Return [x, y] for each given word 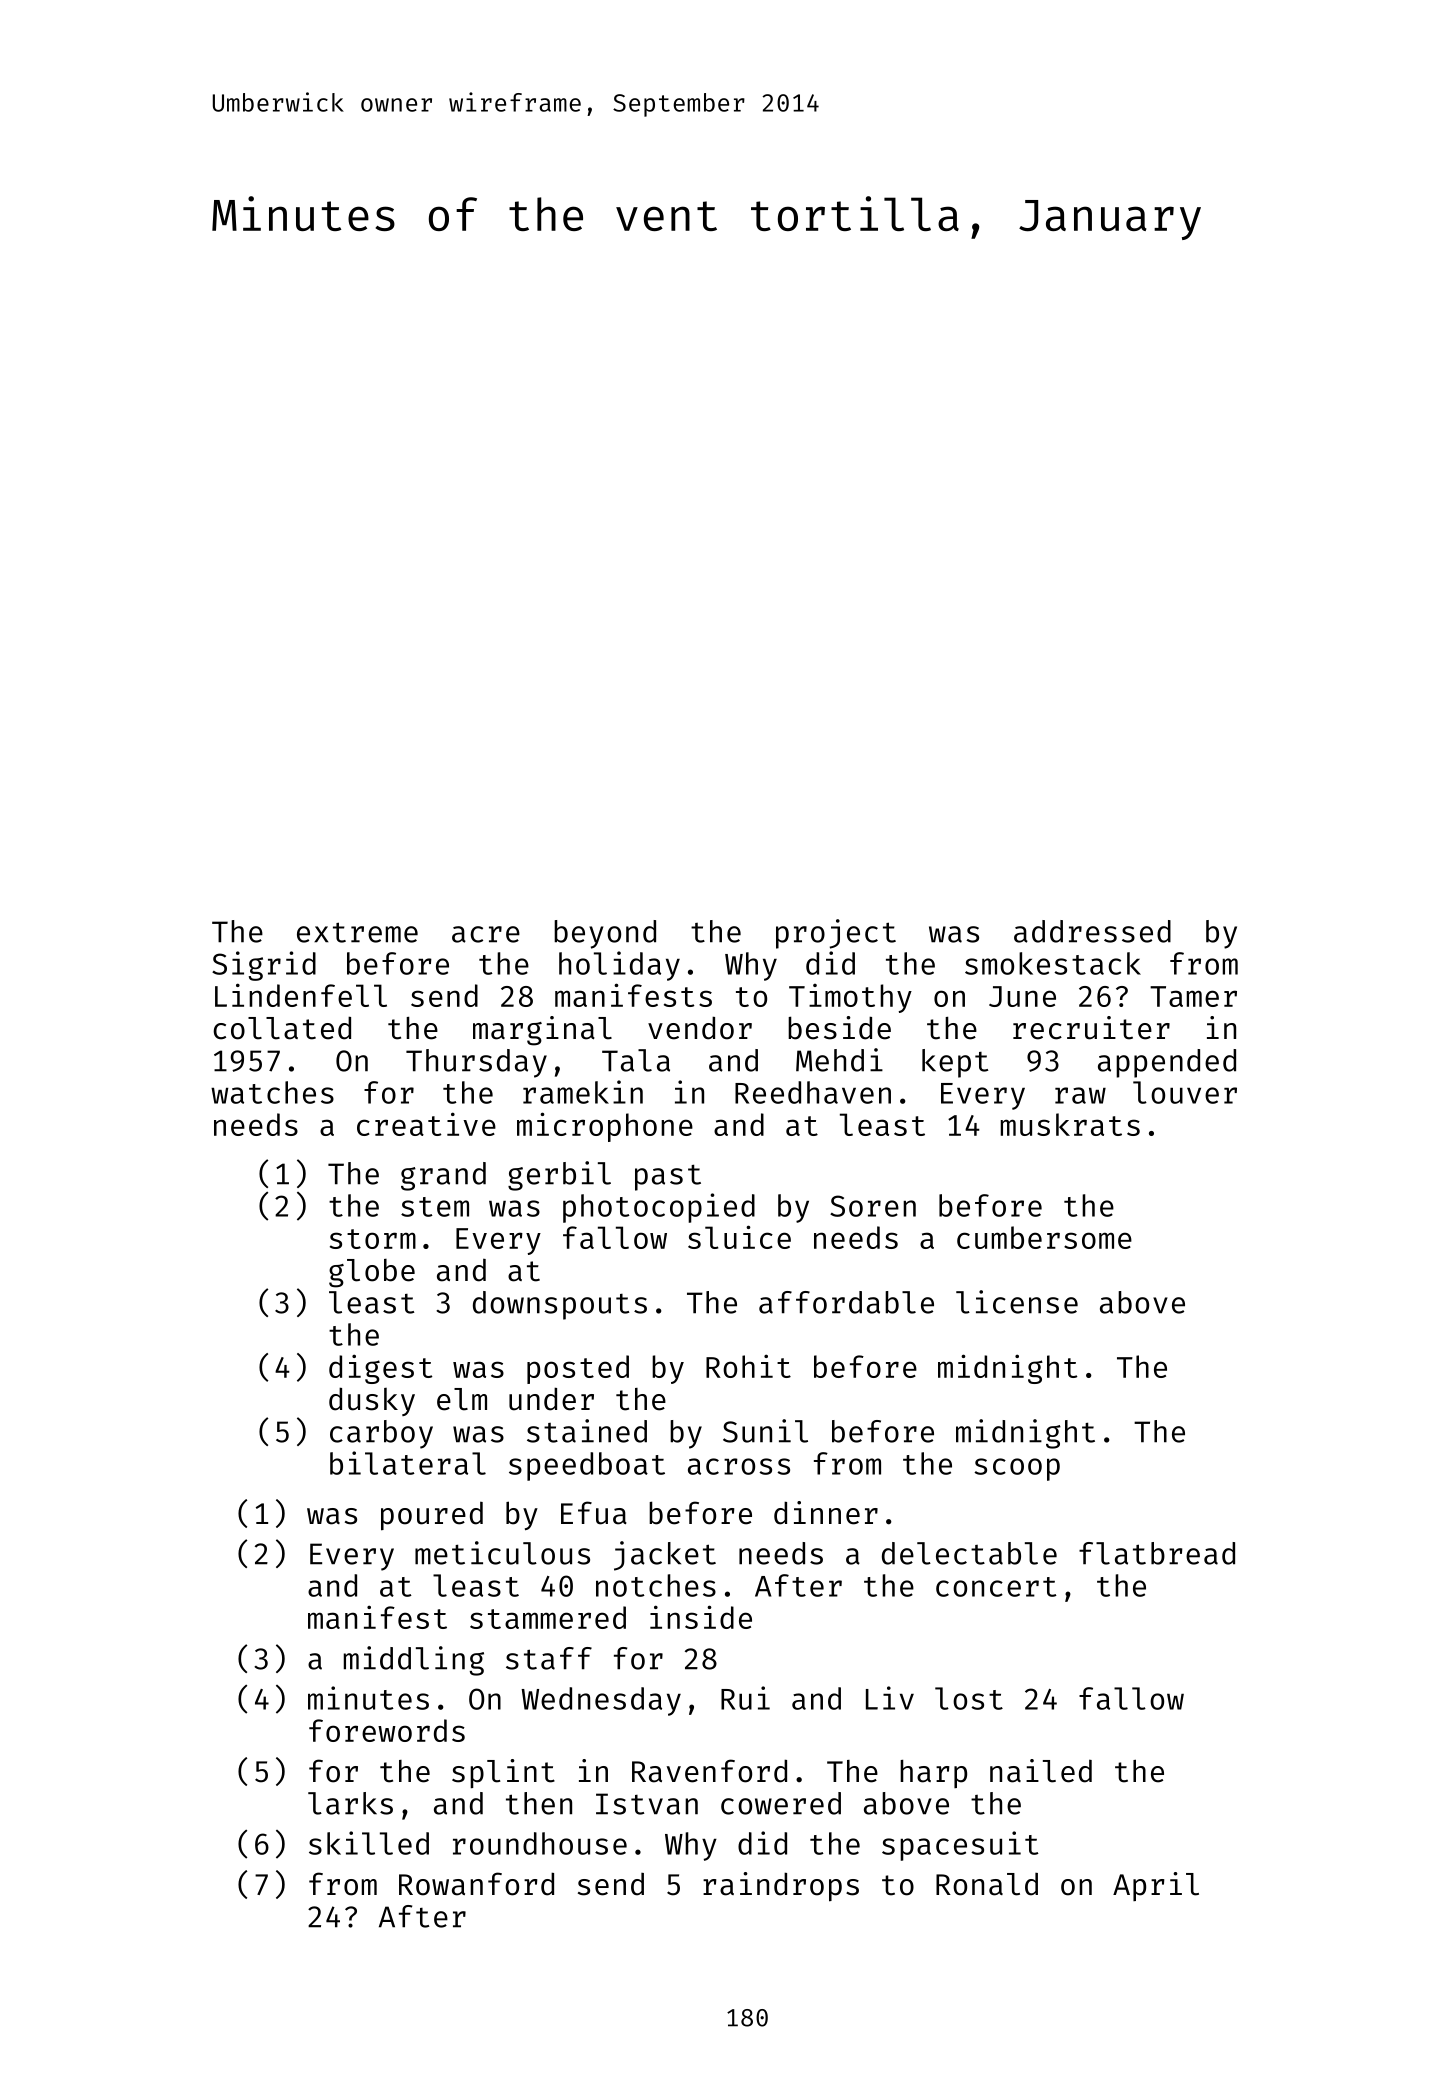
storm [373, 1239]
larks [350, 1803]
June [1022, 996]
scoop [1017, 1469]
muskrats [1070, 1124]
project [836, 934]
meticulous [502, 1553]
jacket [665, 1556]
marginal [542, 1031]
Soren [873, 1206]
